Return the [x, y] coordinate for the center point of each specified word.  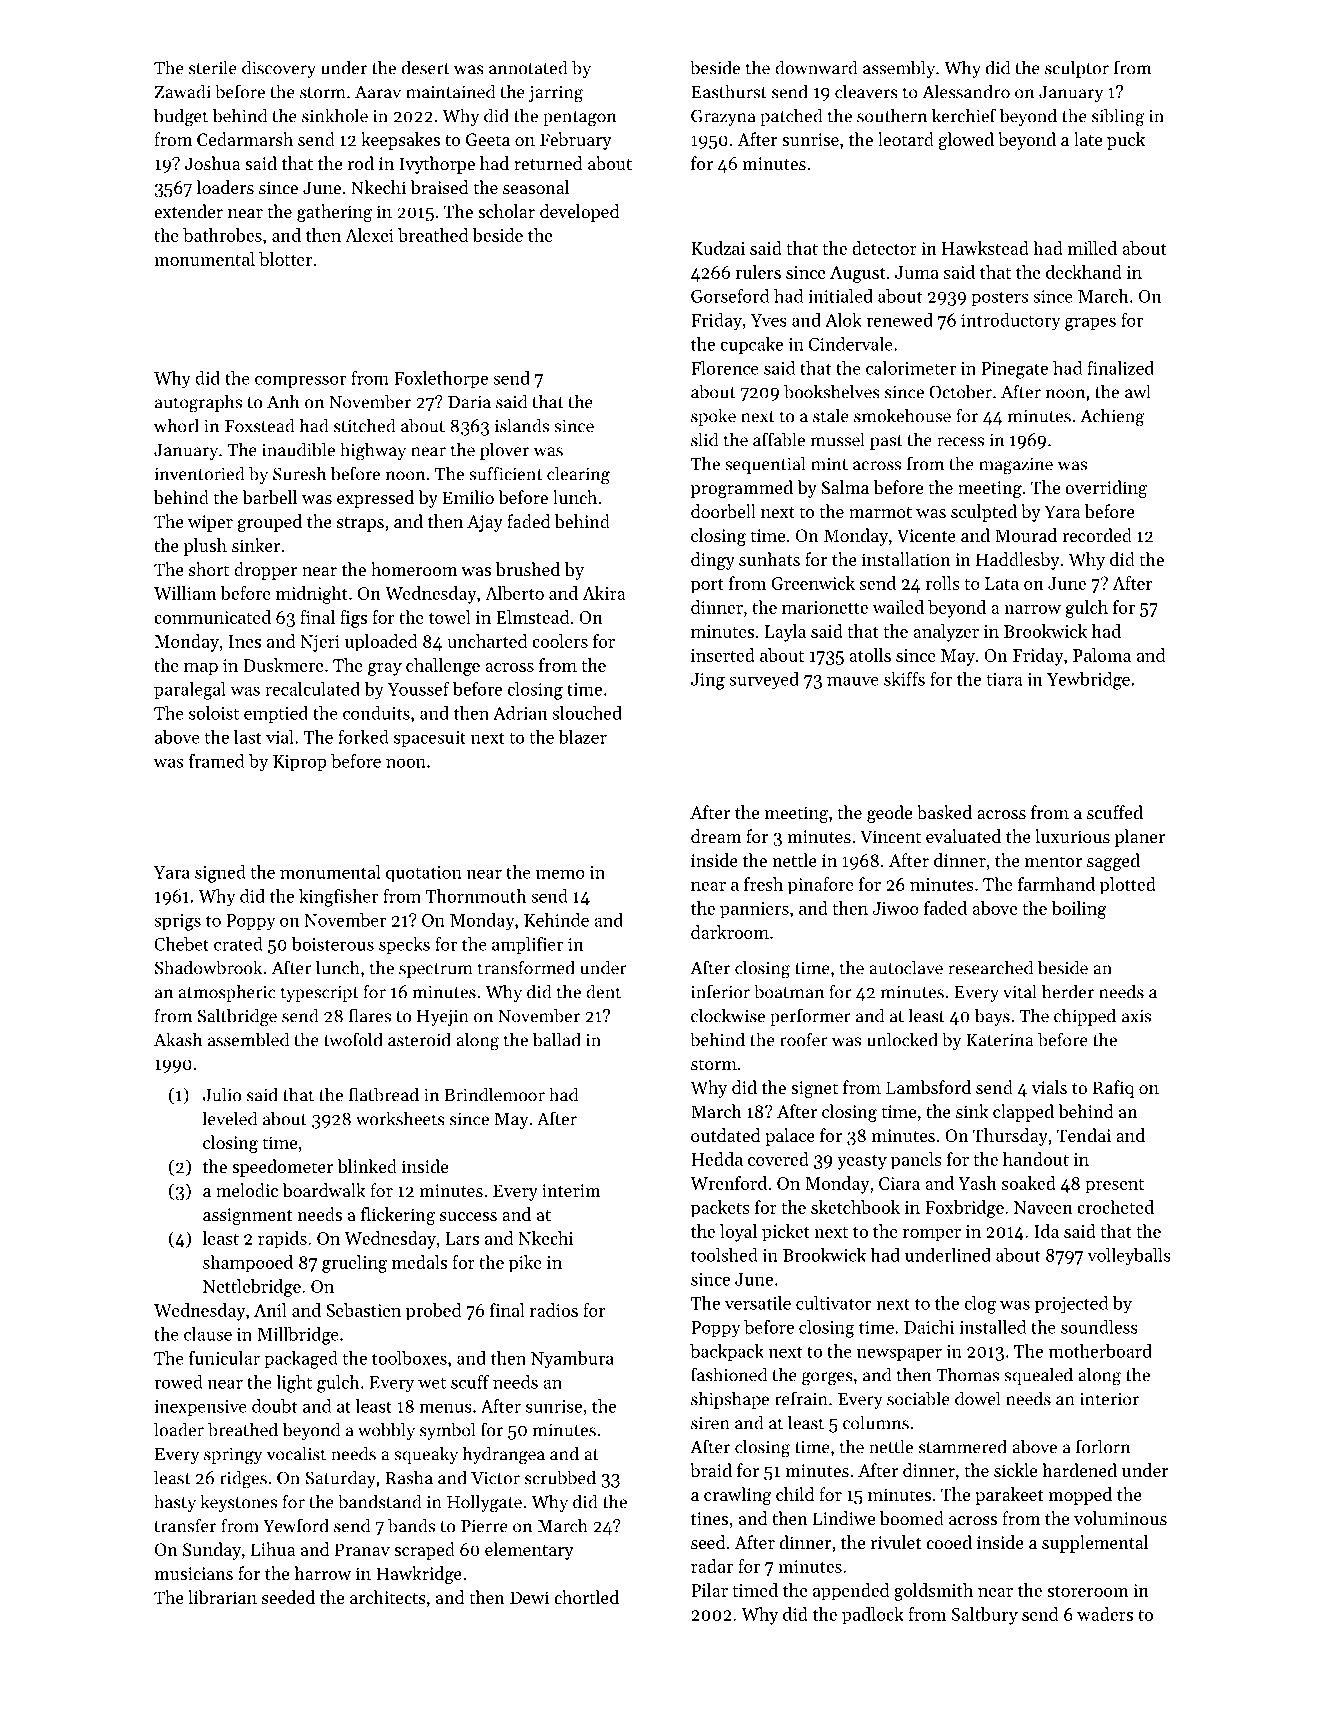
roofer [804, 1039]
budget [181, 117]
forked [363, 737]
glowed [966, 141]
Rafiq [1114, 1089]
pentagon [579, 119]
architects [388, 1597]
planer [1140, 838]
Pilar [709, 1590]
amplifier [528, 945]
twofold [353, 1039]
